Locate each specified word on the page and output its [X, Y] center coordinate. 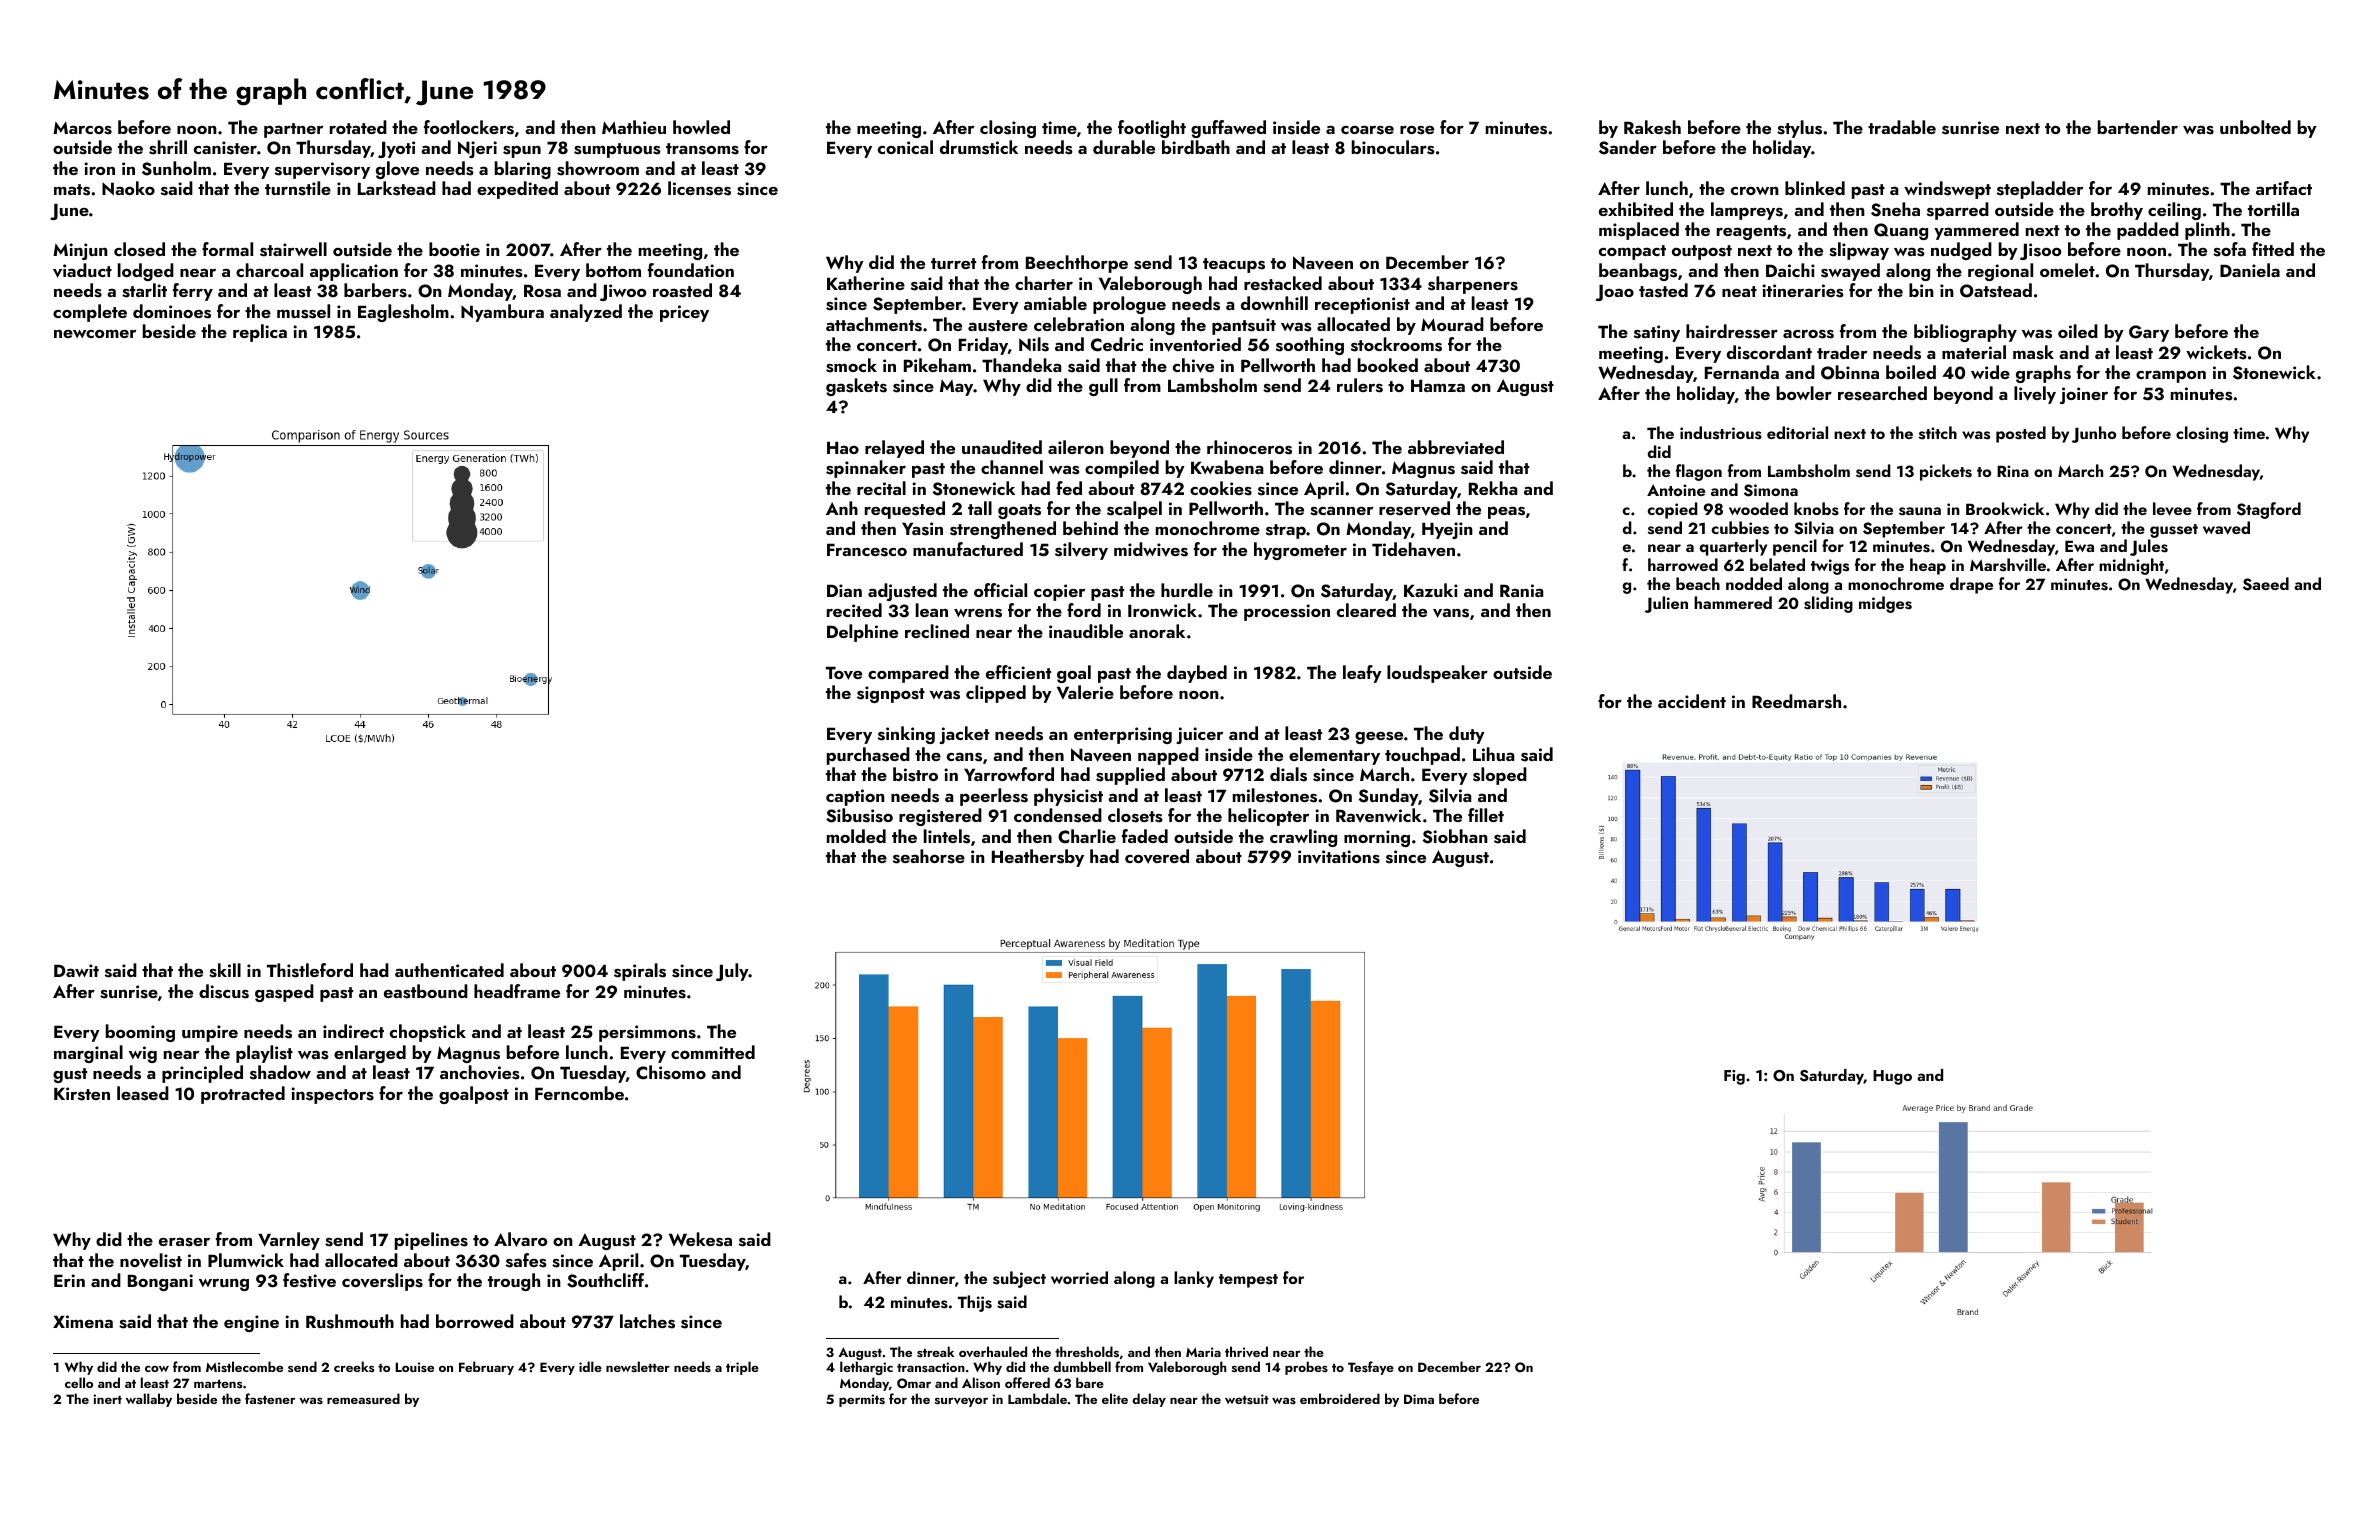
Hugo [1892, 1077]
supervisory [322, 170]
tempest [1248, 1281]
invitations [1339, 857]
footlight [1152, 129]
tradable [1902, 127]
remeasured [363, 1398]
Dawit [76, 970]
